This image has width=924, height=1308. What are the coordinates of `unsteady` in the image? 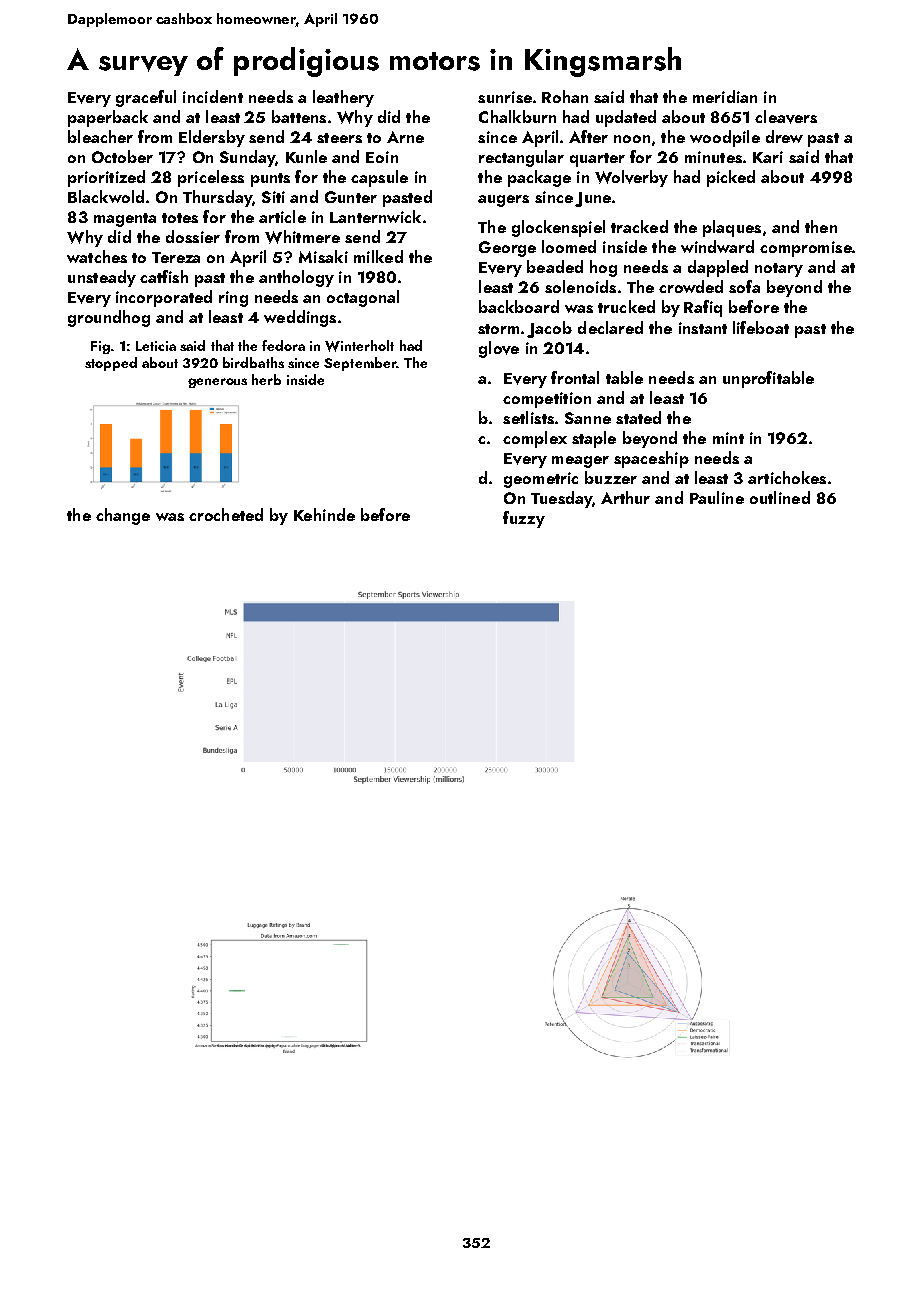 It's located at (102, 278).
